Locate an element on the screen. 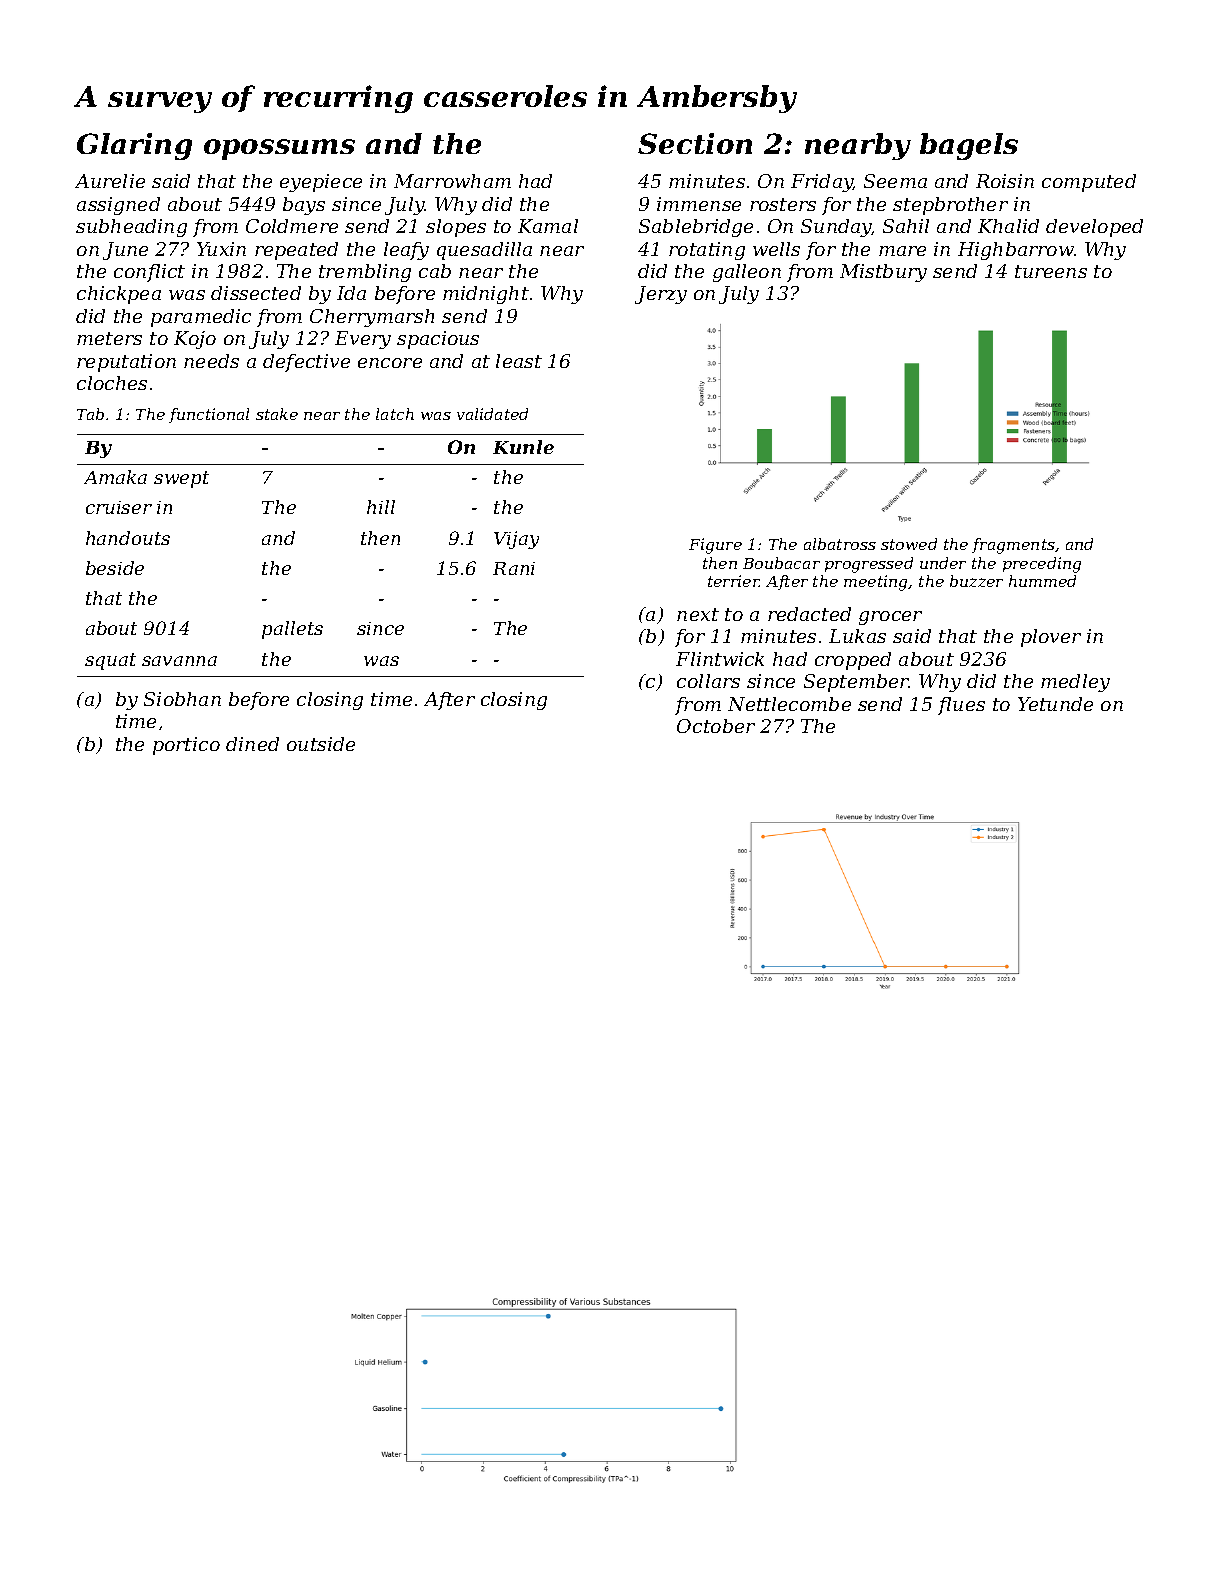 Image resolution: width=1223 pixels, height=1582 pixels. Glaring is located at coordinates (134, 146).
